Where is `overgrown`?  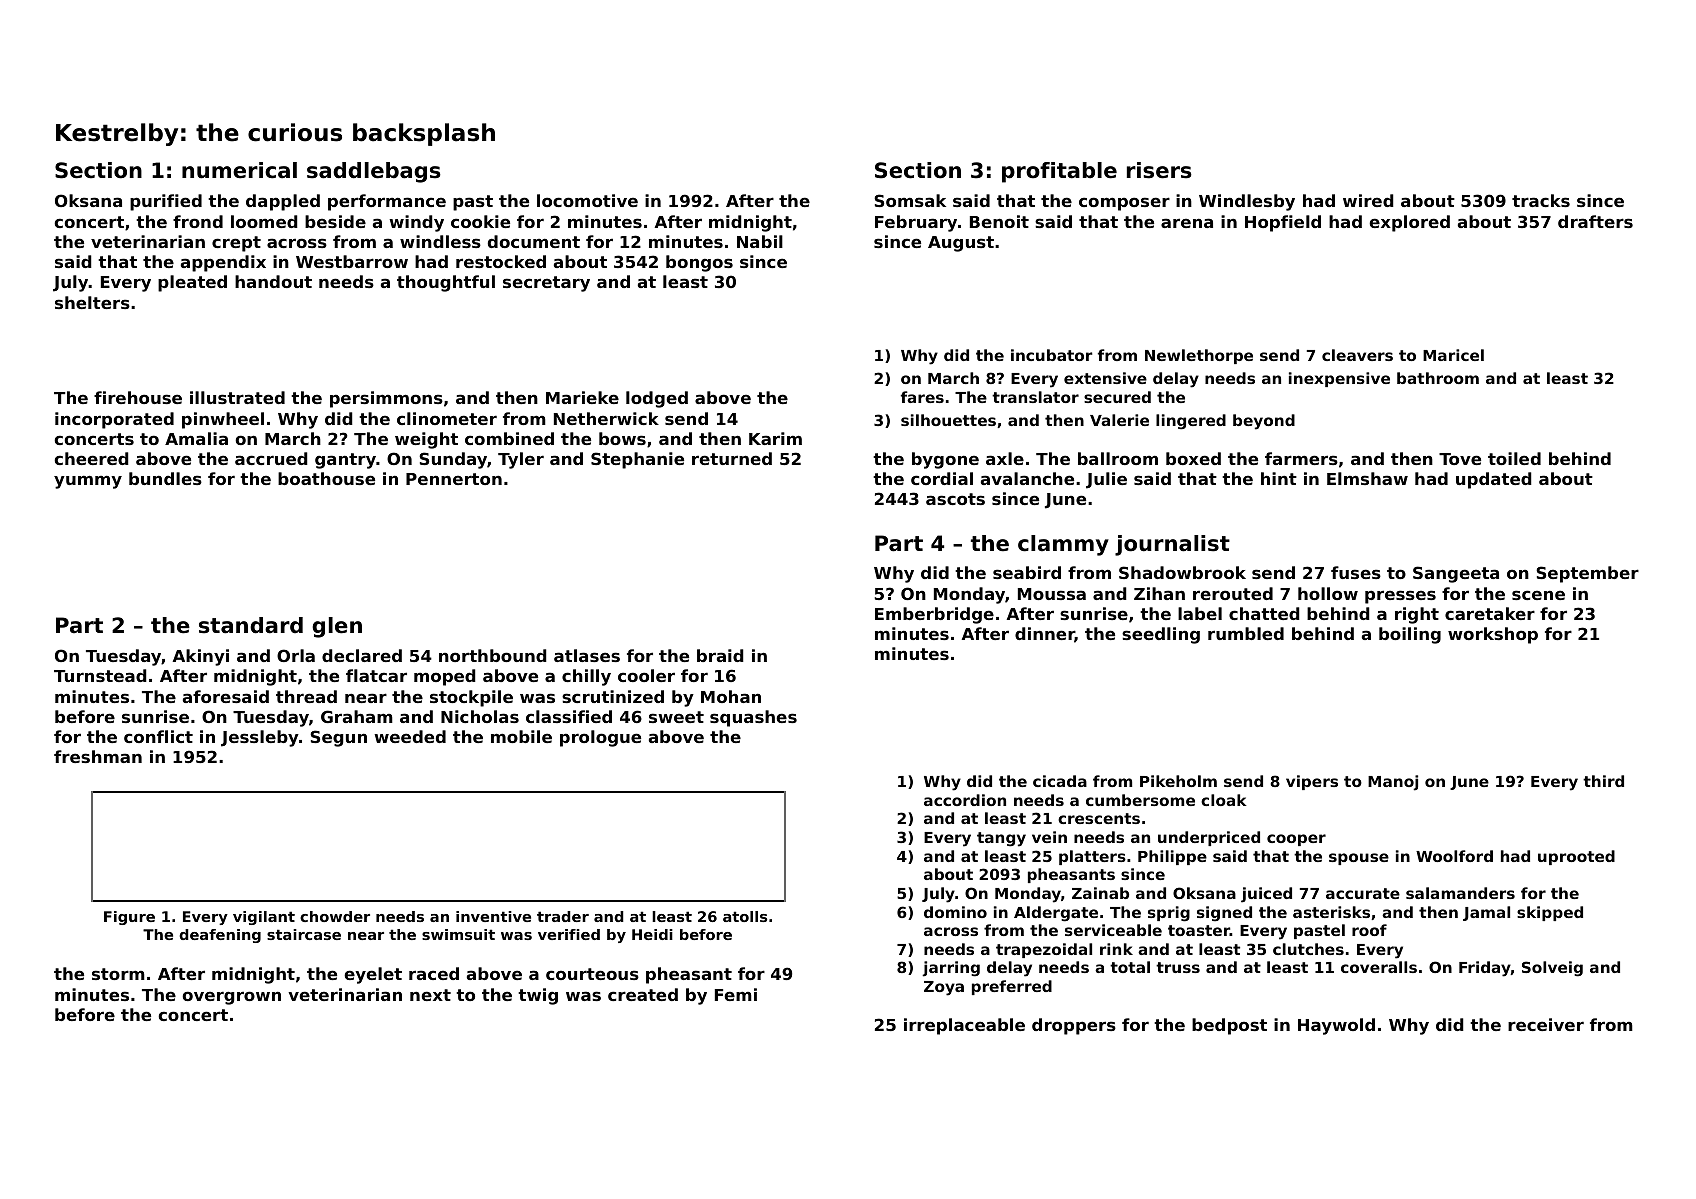
overgrown is located at coordinates (231, 998).
